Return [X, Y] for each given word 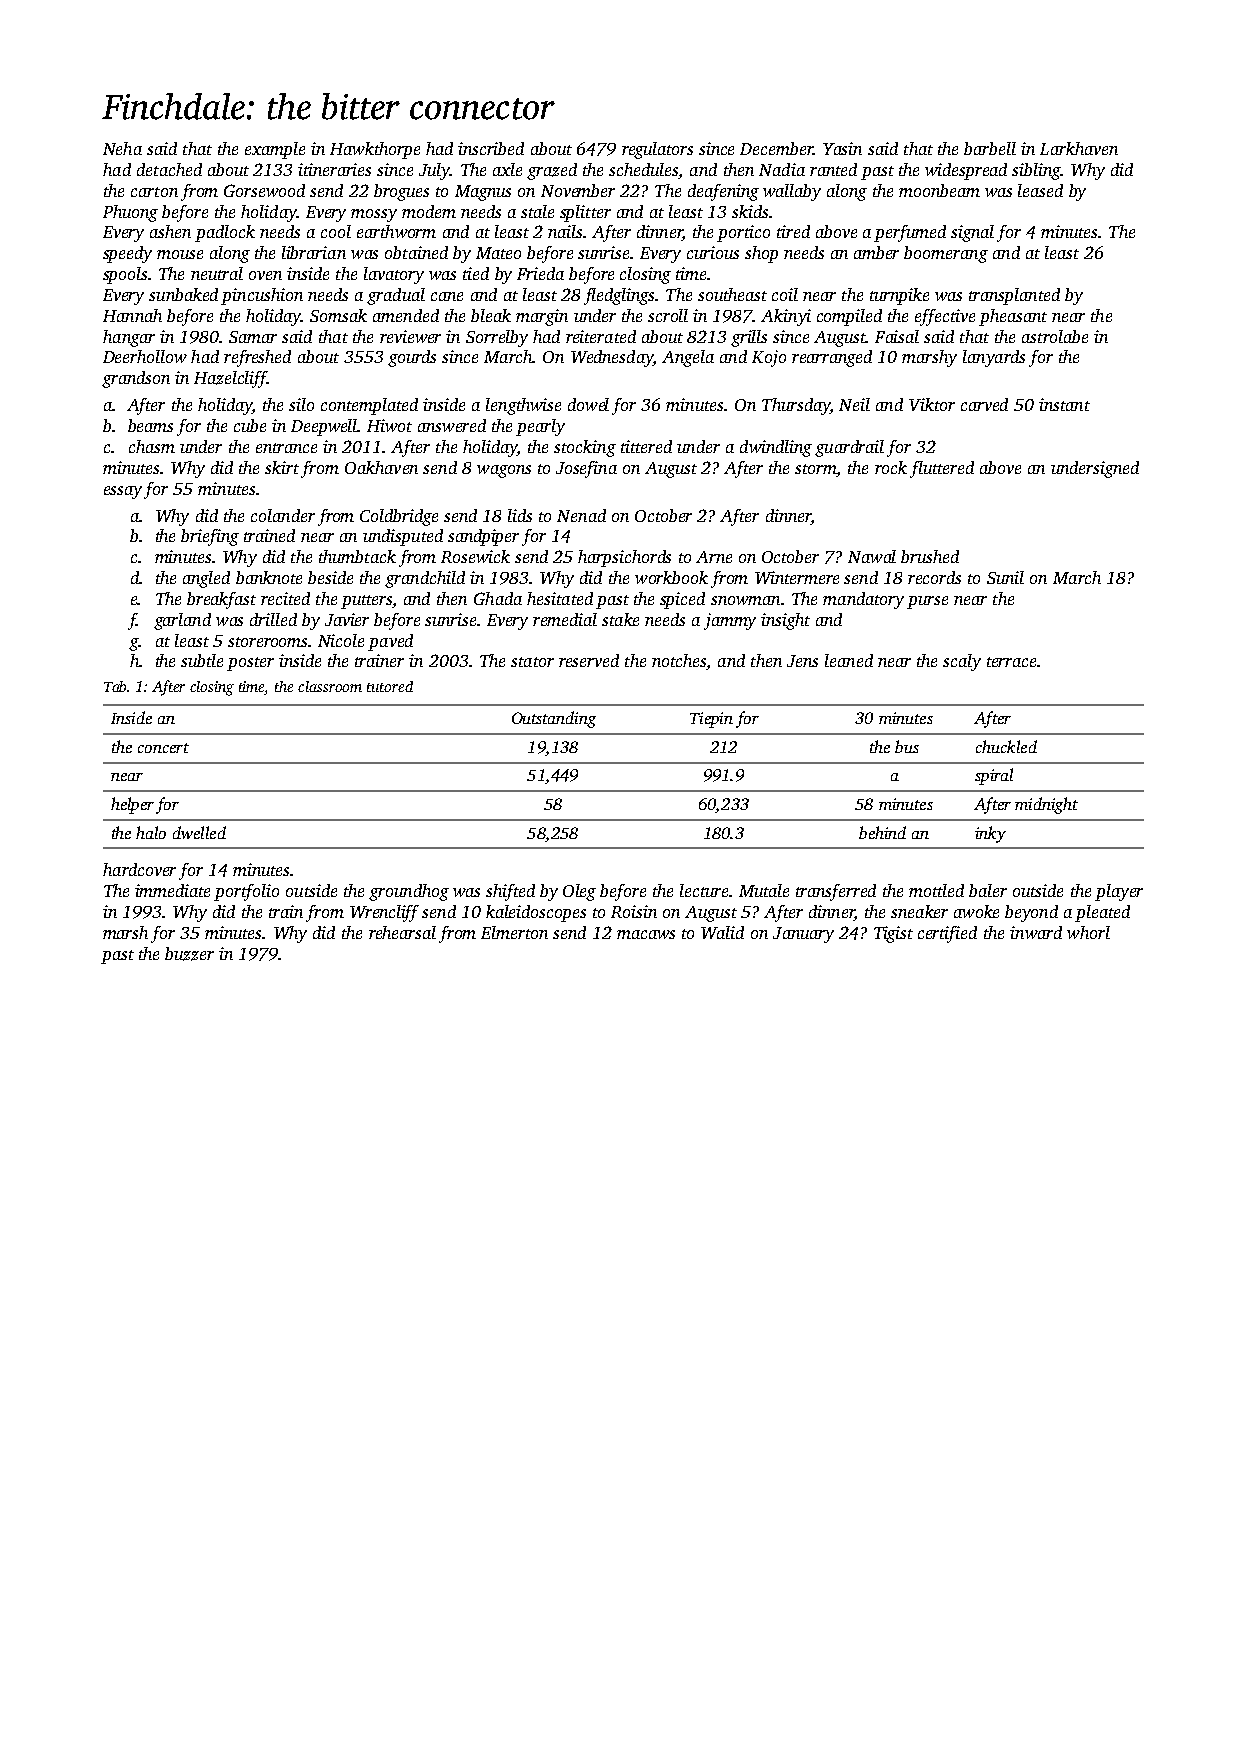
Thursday [796, 406]
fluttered [942, 469]
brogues [401, 192]
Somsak [338, 315]
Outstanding [554, 719]
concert [163, 748]
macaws [646, 934]
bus [907, 746]
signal [972, 233]
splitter [585, 213]
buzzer [189, 954]
